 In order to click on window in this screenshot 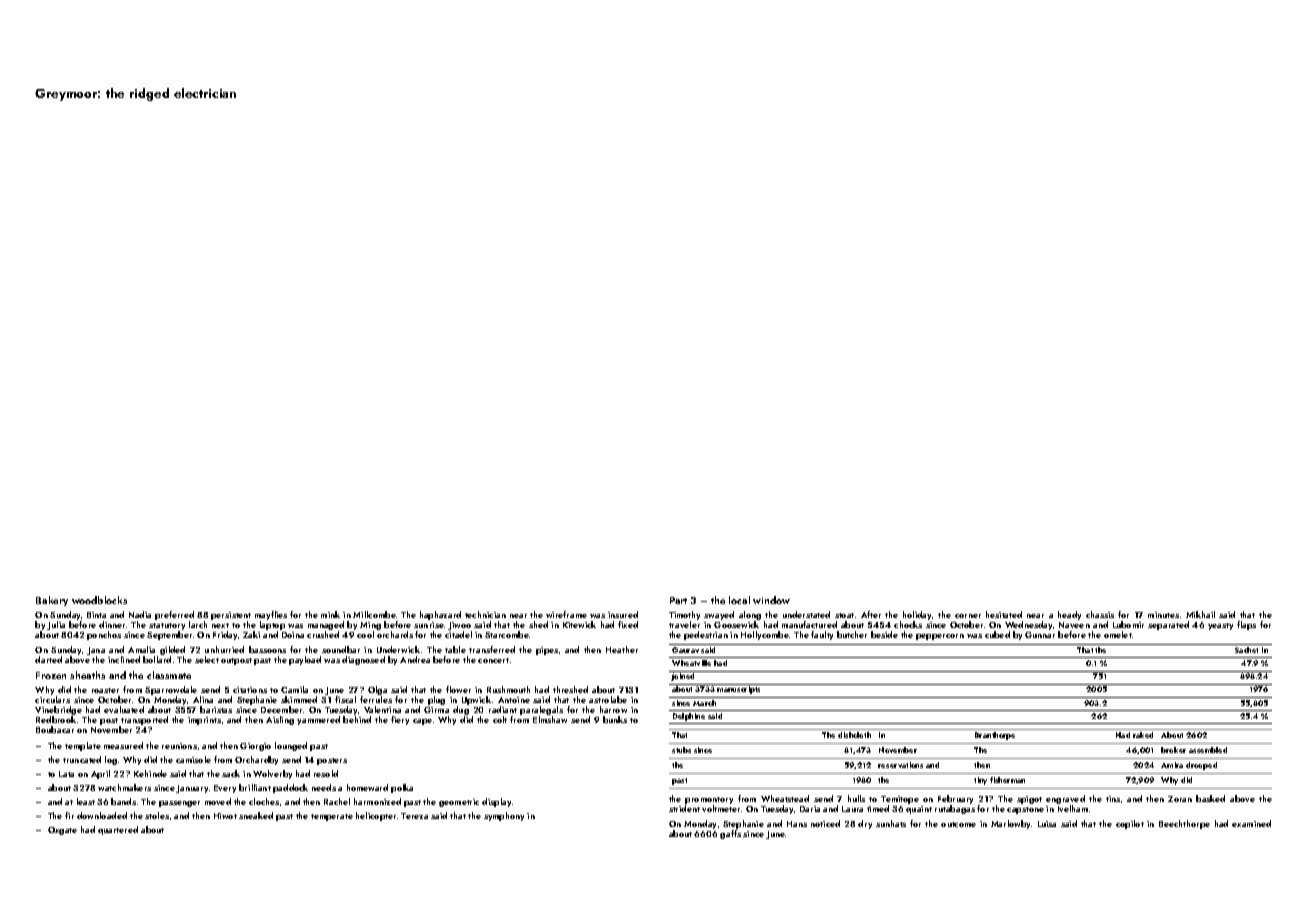, I will do `click(771, 600)`.
